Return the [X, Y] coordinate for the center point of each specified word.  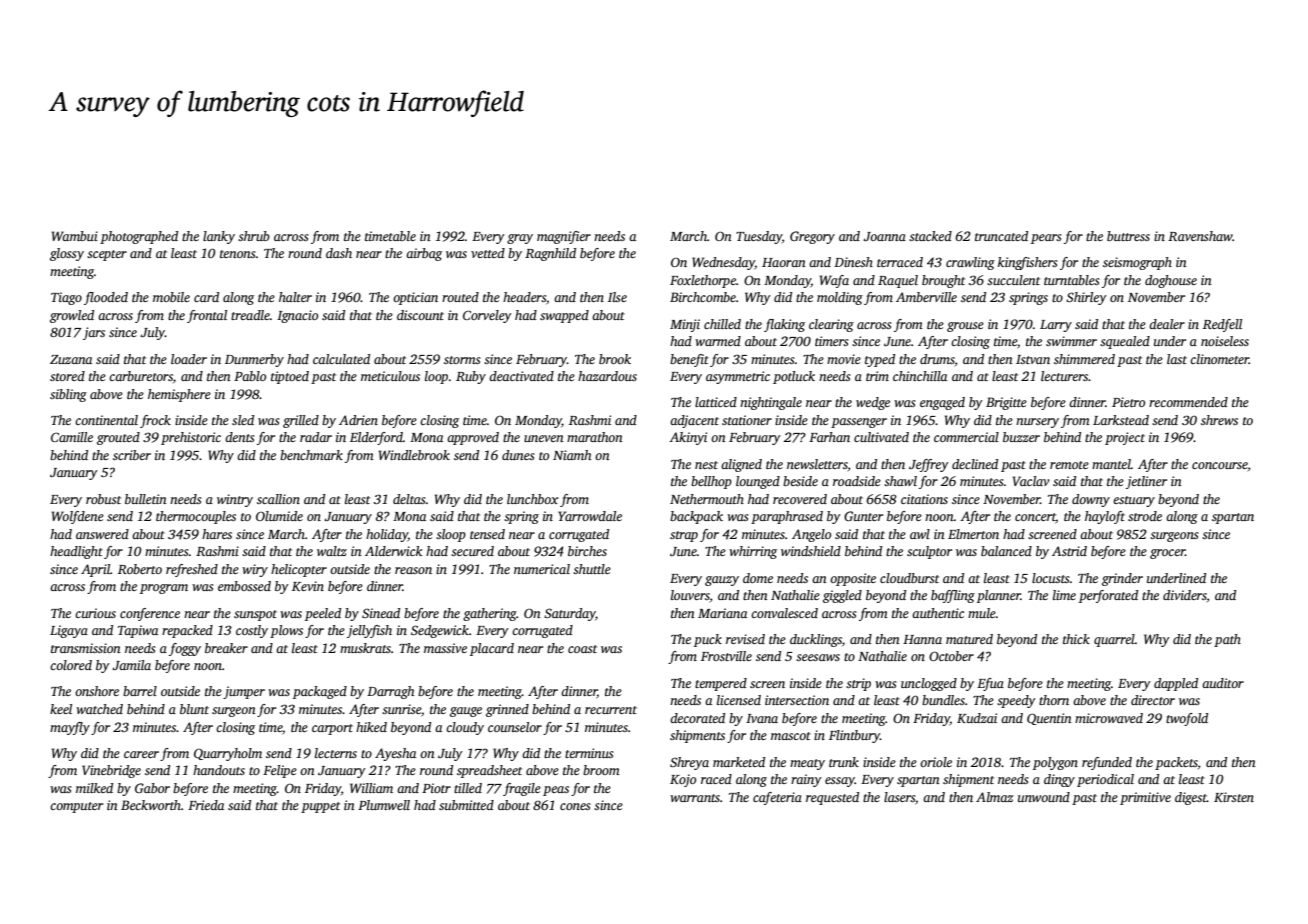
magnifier [564, 237]
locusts [1051, 578]
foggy [185, 649]
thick [1076, 639]
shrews [1219, 420]
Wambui [75, 236]
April [95, 570]
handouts [219, 770]
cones [575, 806]
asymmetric [738, 377]
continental [106, 420]
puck [708, 640]
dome [758, 578]
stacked [930, 236]
